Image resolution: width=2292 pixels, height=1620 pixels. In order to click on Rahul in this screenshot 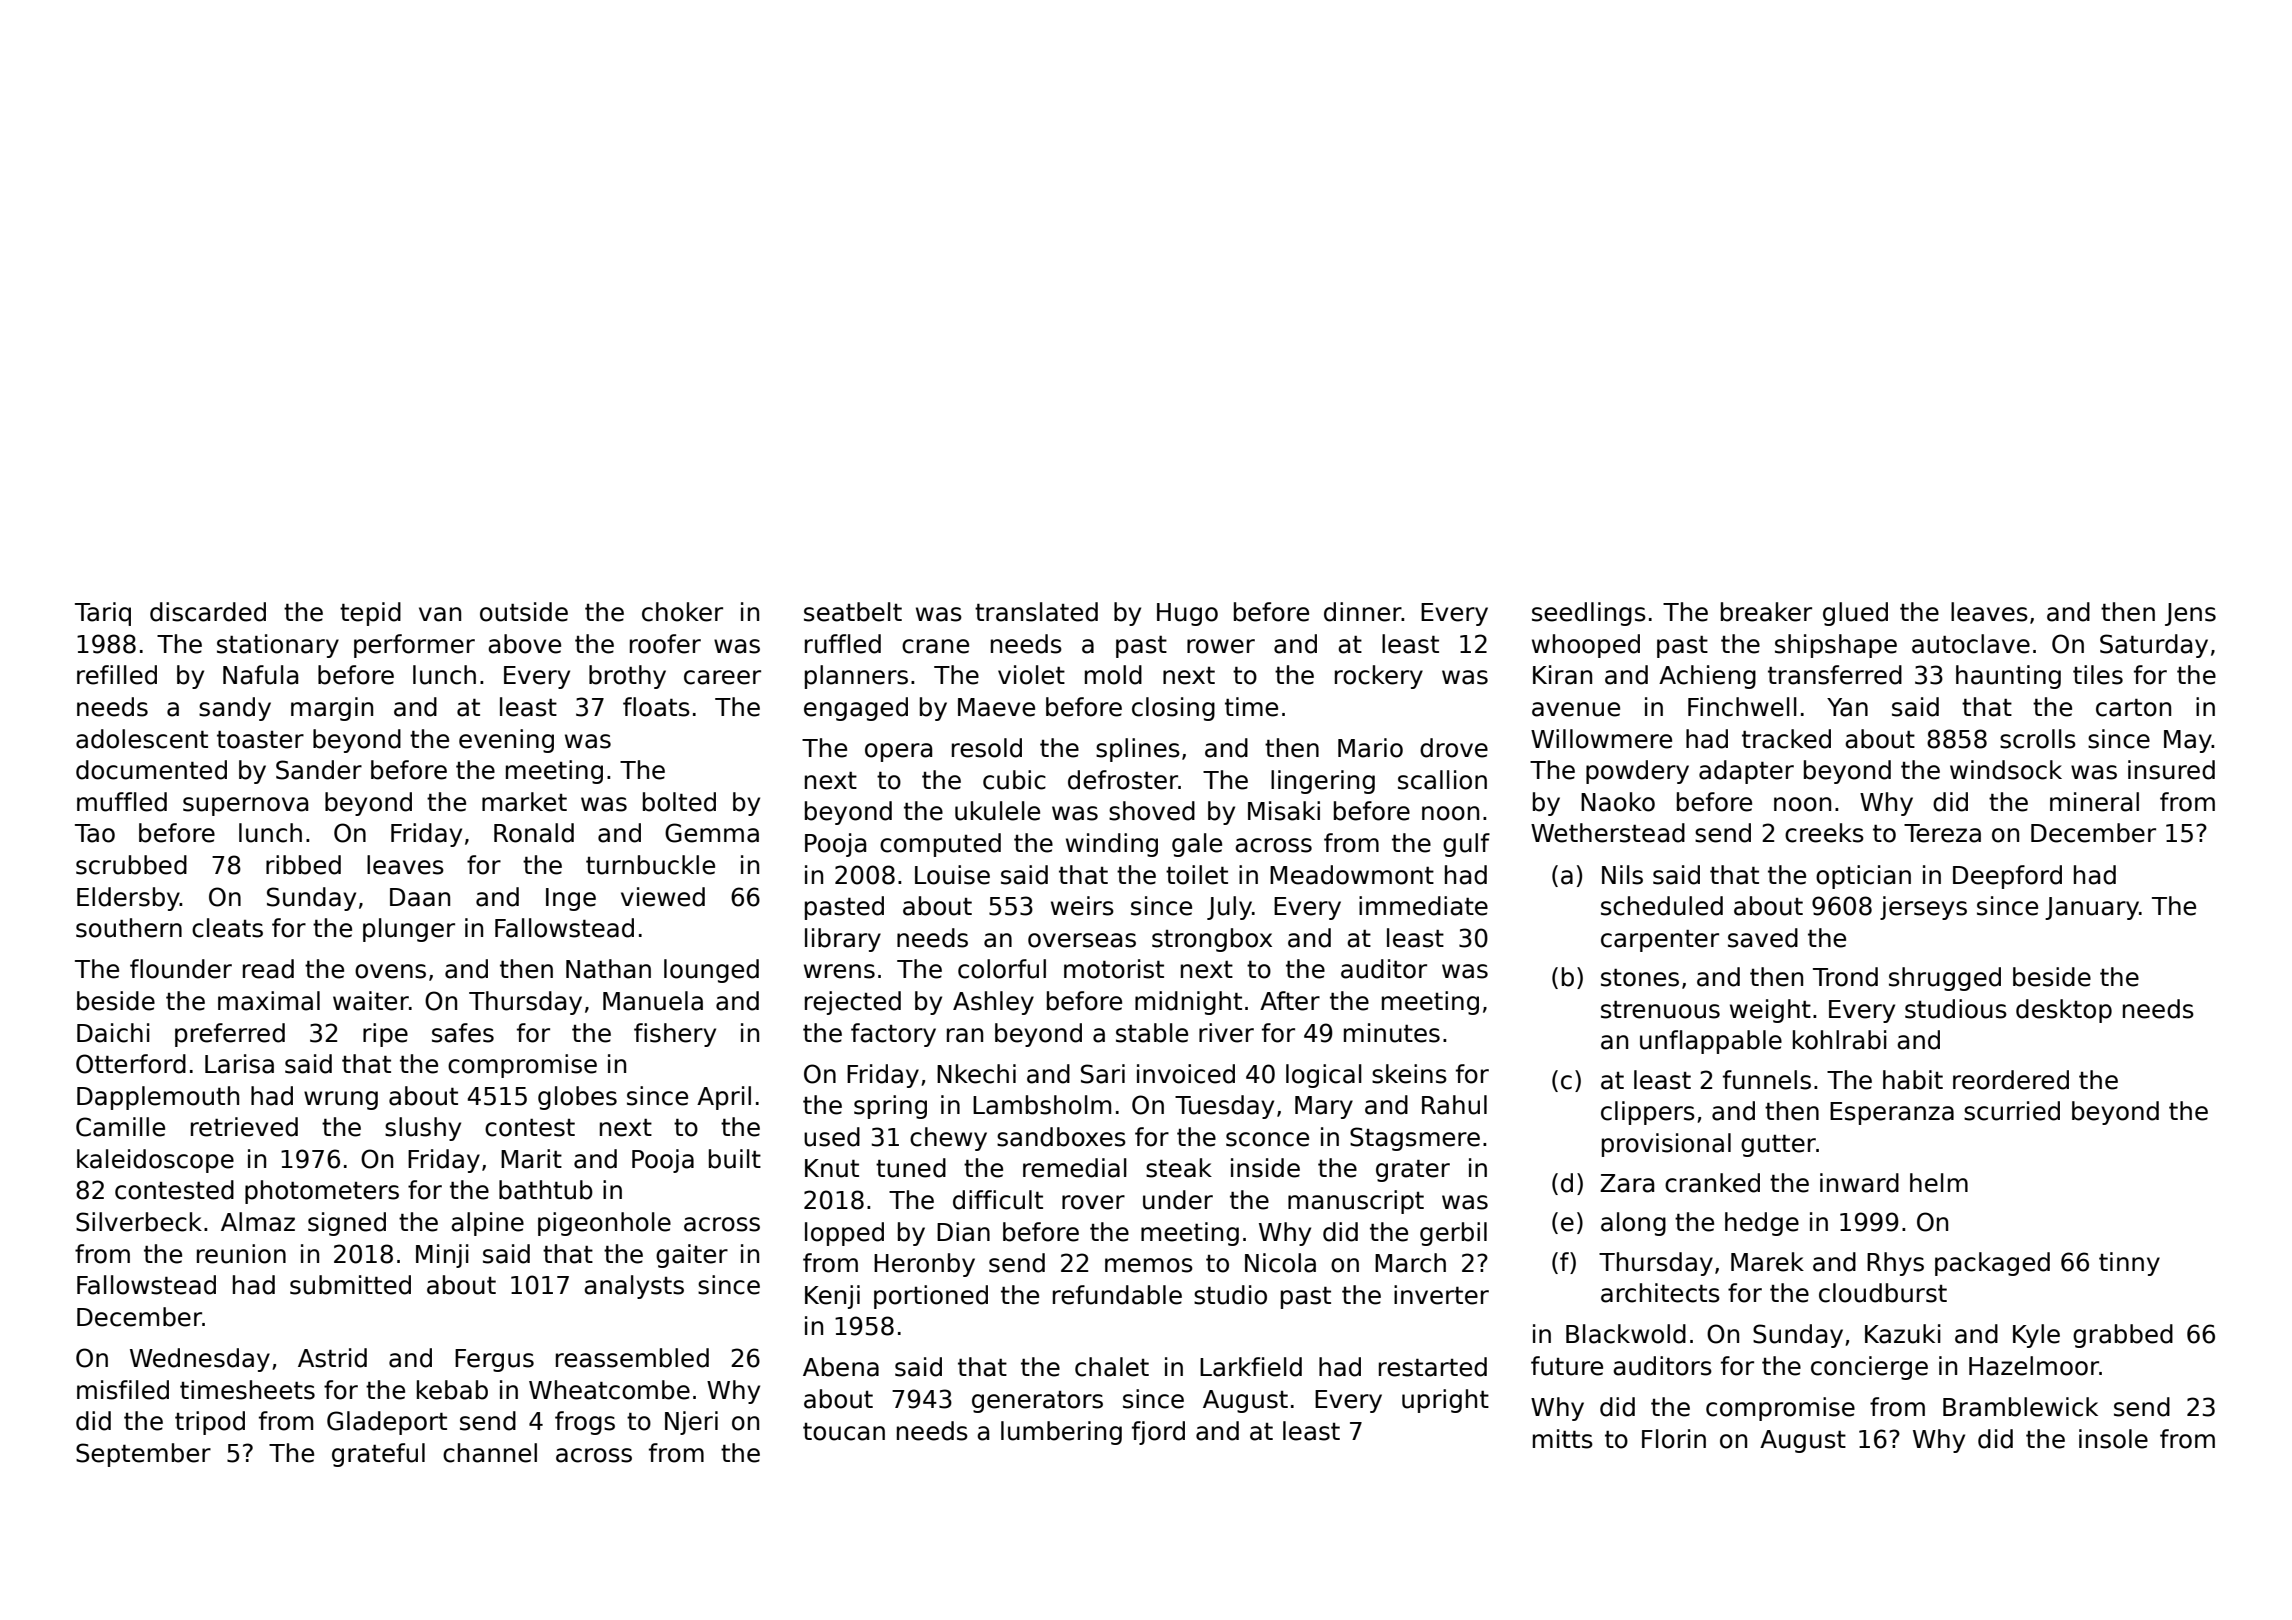, I will do `click(1454, 1105)`.
